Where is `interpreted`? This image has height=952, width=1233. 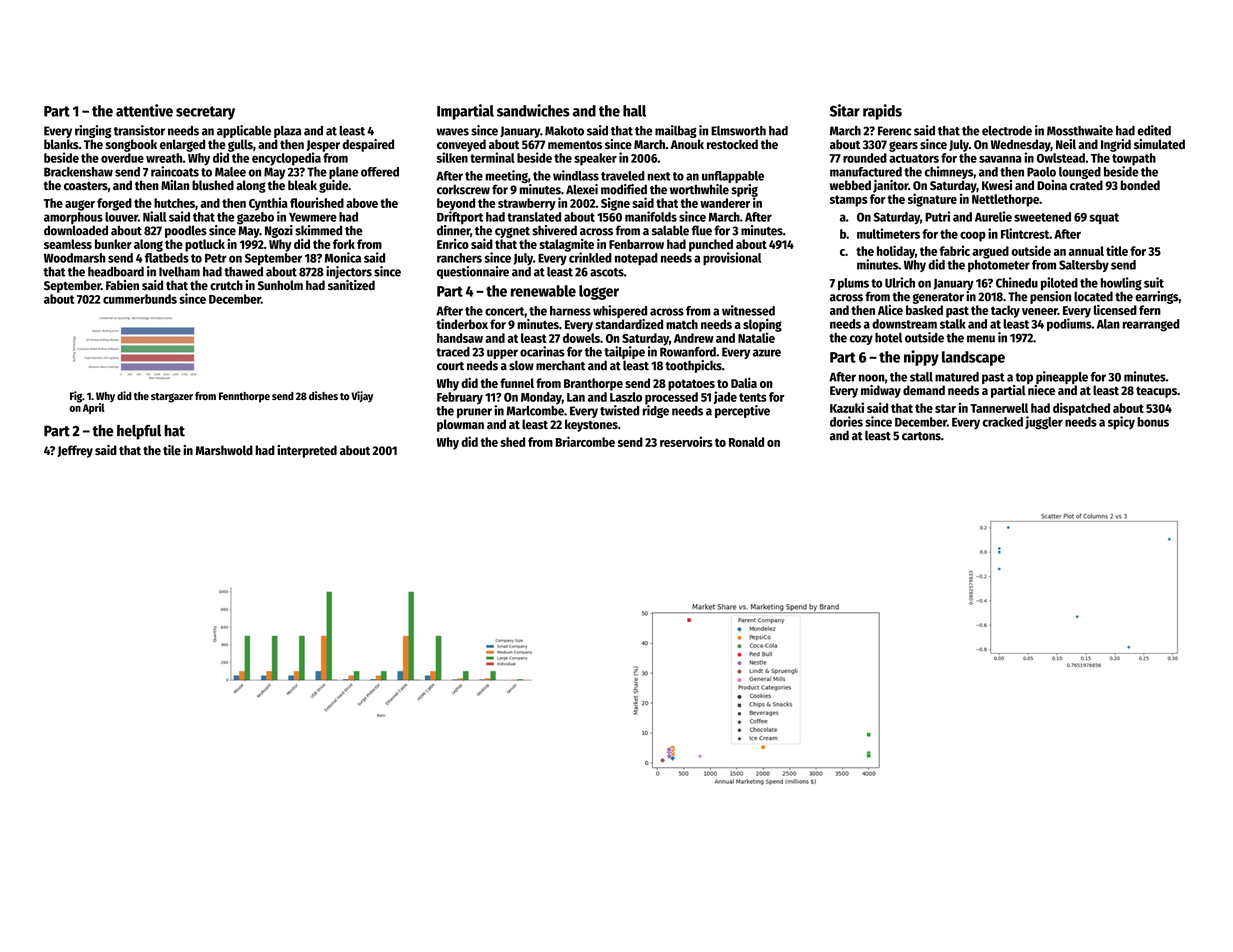
interpreted is located at coordinates (307, 451).
